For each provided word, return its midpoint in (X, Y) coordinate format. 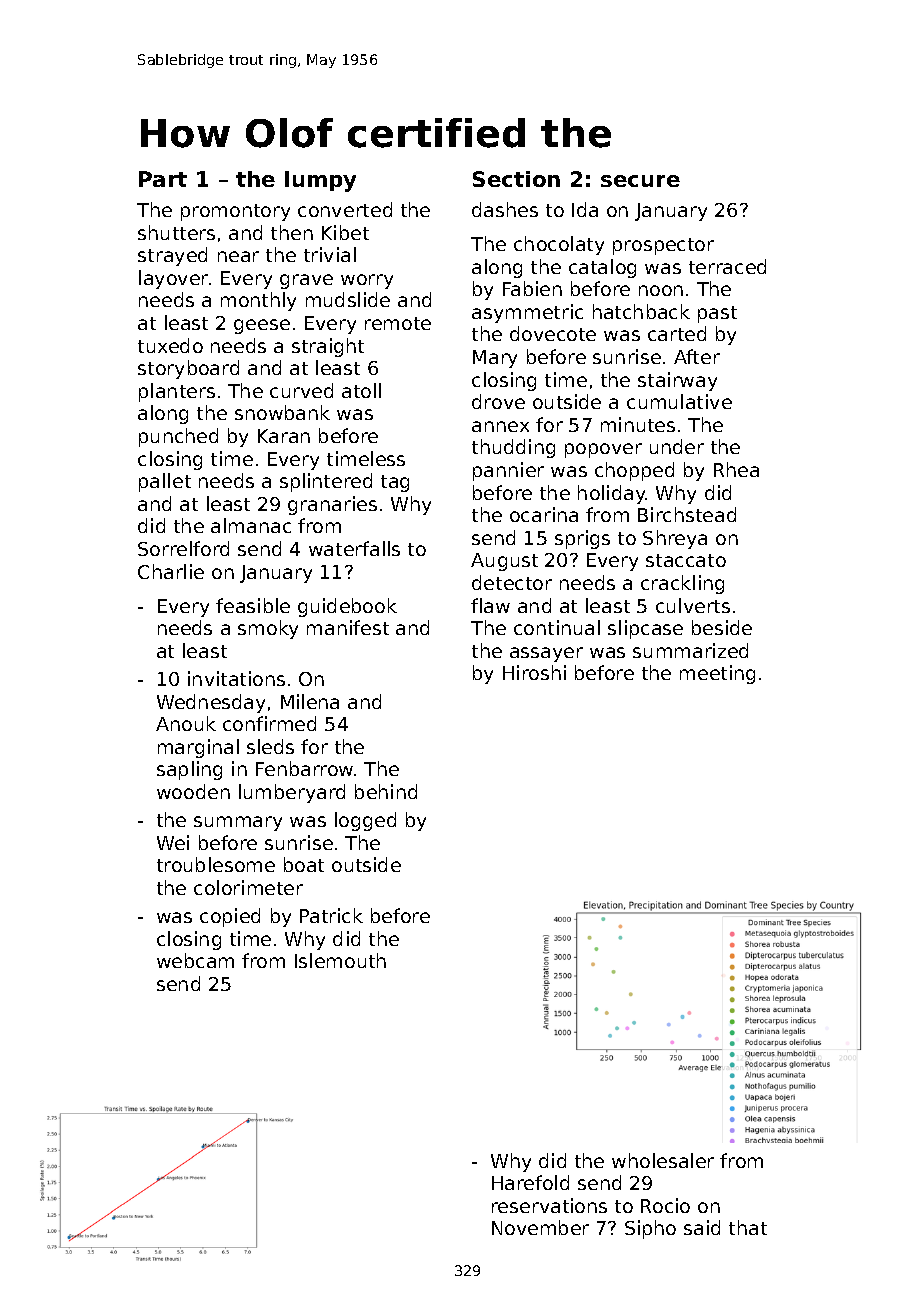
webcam (195, 960)
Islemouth (340, 960)
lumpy (320, 181)
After (697, 356)
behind (386, 791)
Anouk (186, 723)
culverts (693, 605)
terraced (727, 266)
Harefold (530, 1182)
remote (398, 323)
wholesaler (663, 1160)
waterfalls (354, 548)
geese (262, 326)
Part (163, 179)
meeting (717, 674)
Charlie (171, 571)
